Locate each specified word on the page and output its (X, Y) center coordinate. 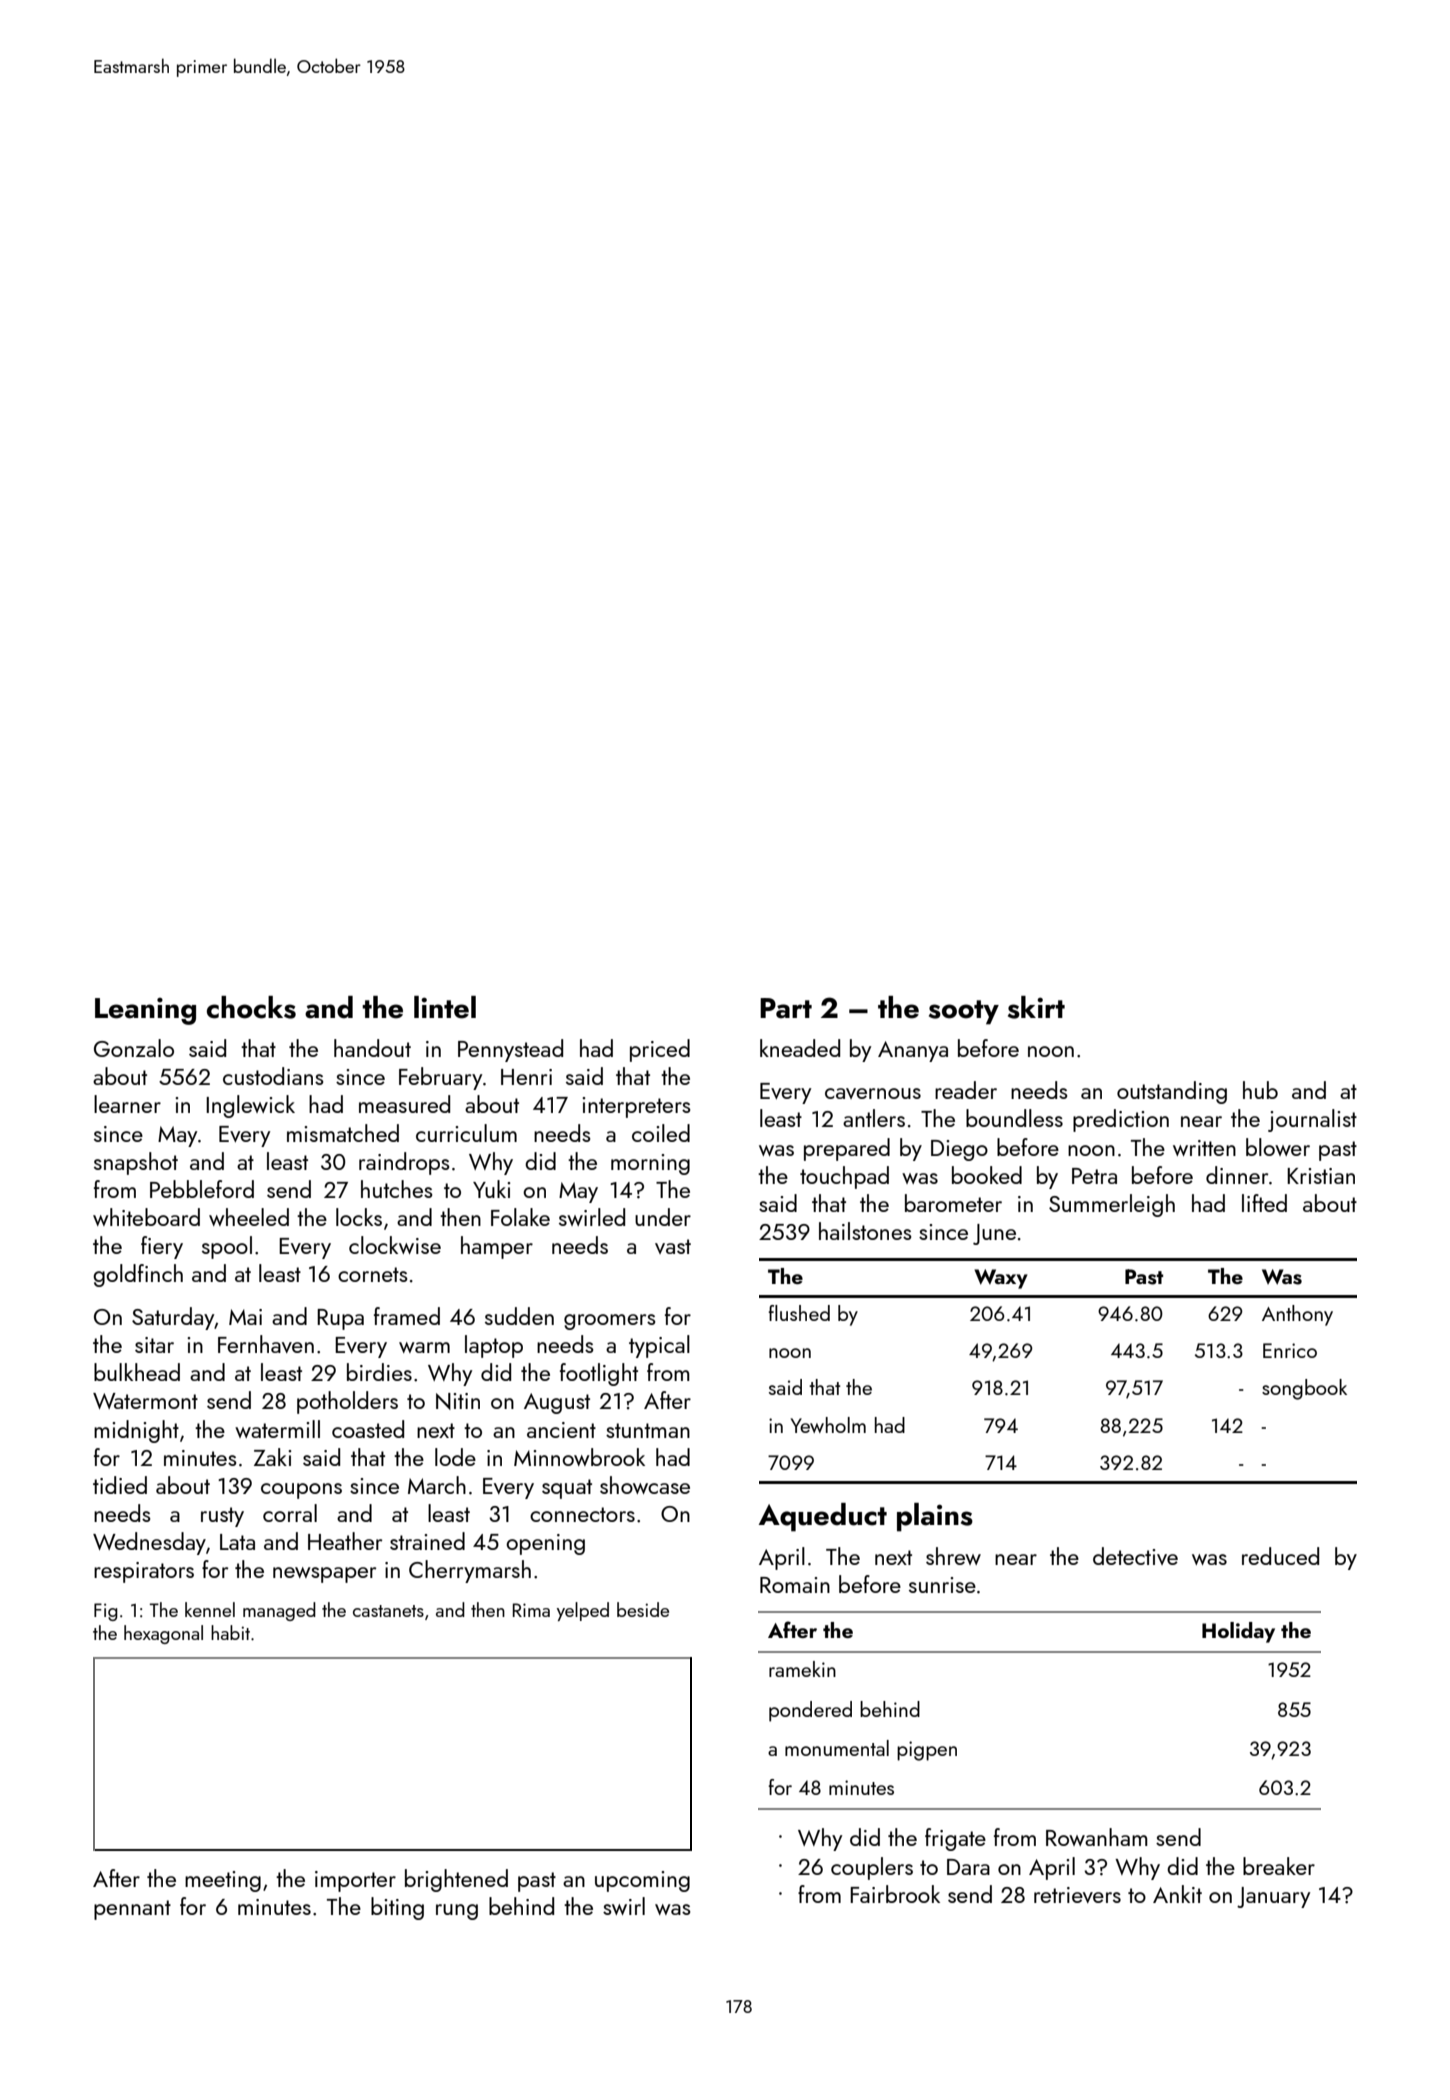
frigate (955, 1839)
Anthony (1297, 1315)
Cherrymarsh (470, 1571)
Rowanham (1097, 1837)
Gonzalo (134, 1048)
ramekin (802, 1669)
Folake (520, 1217)
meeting (223, 1881)
